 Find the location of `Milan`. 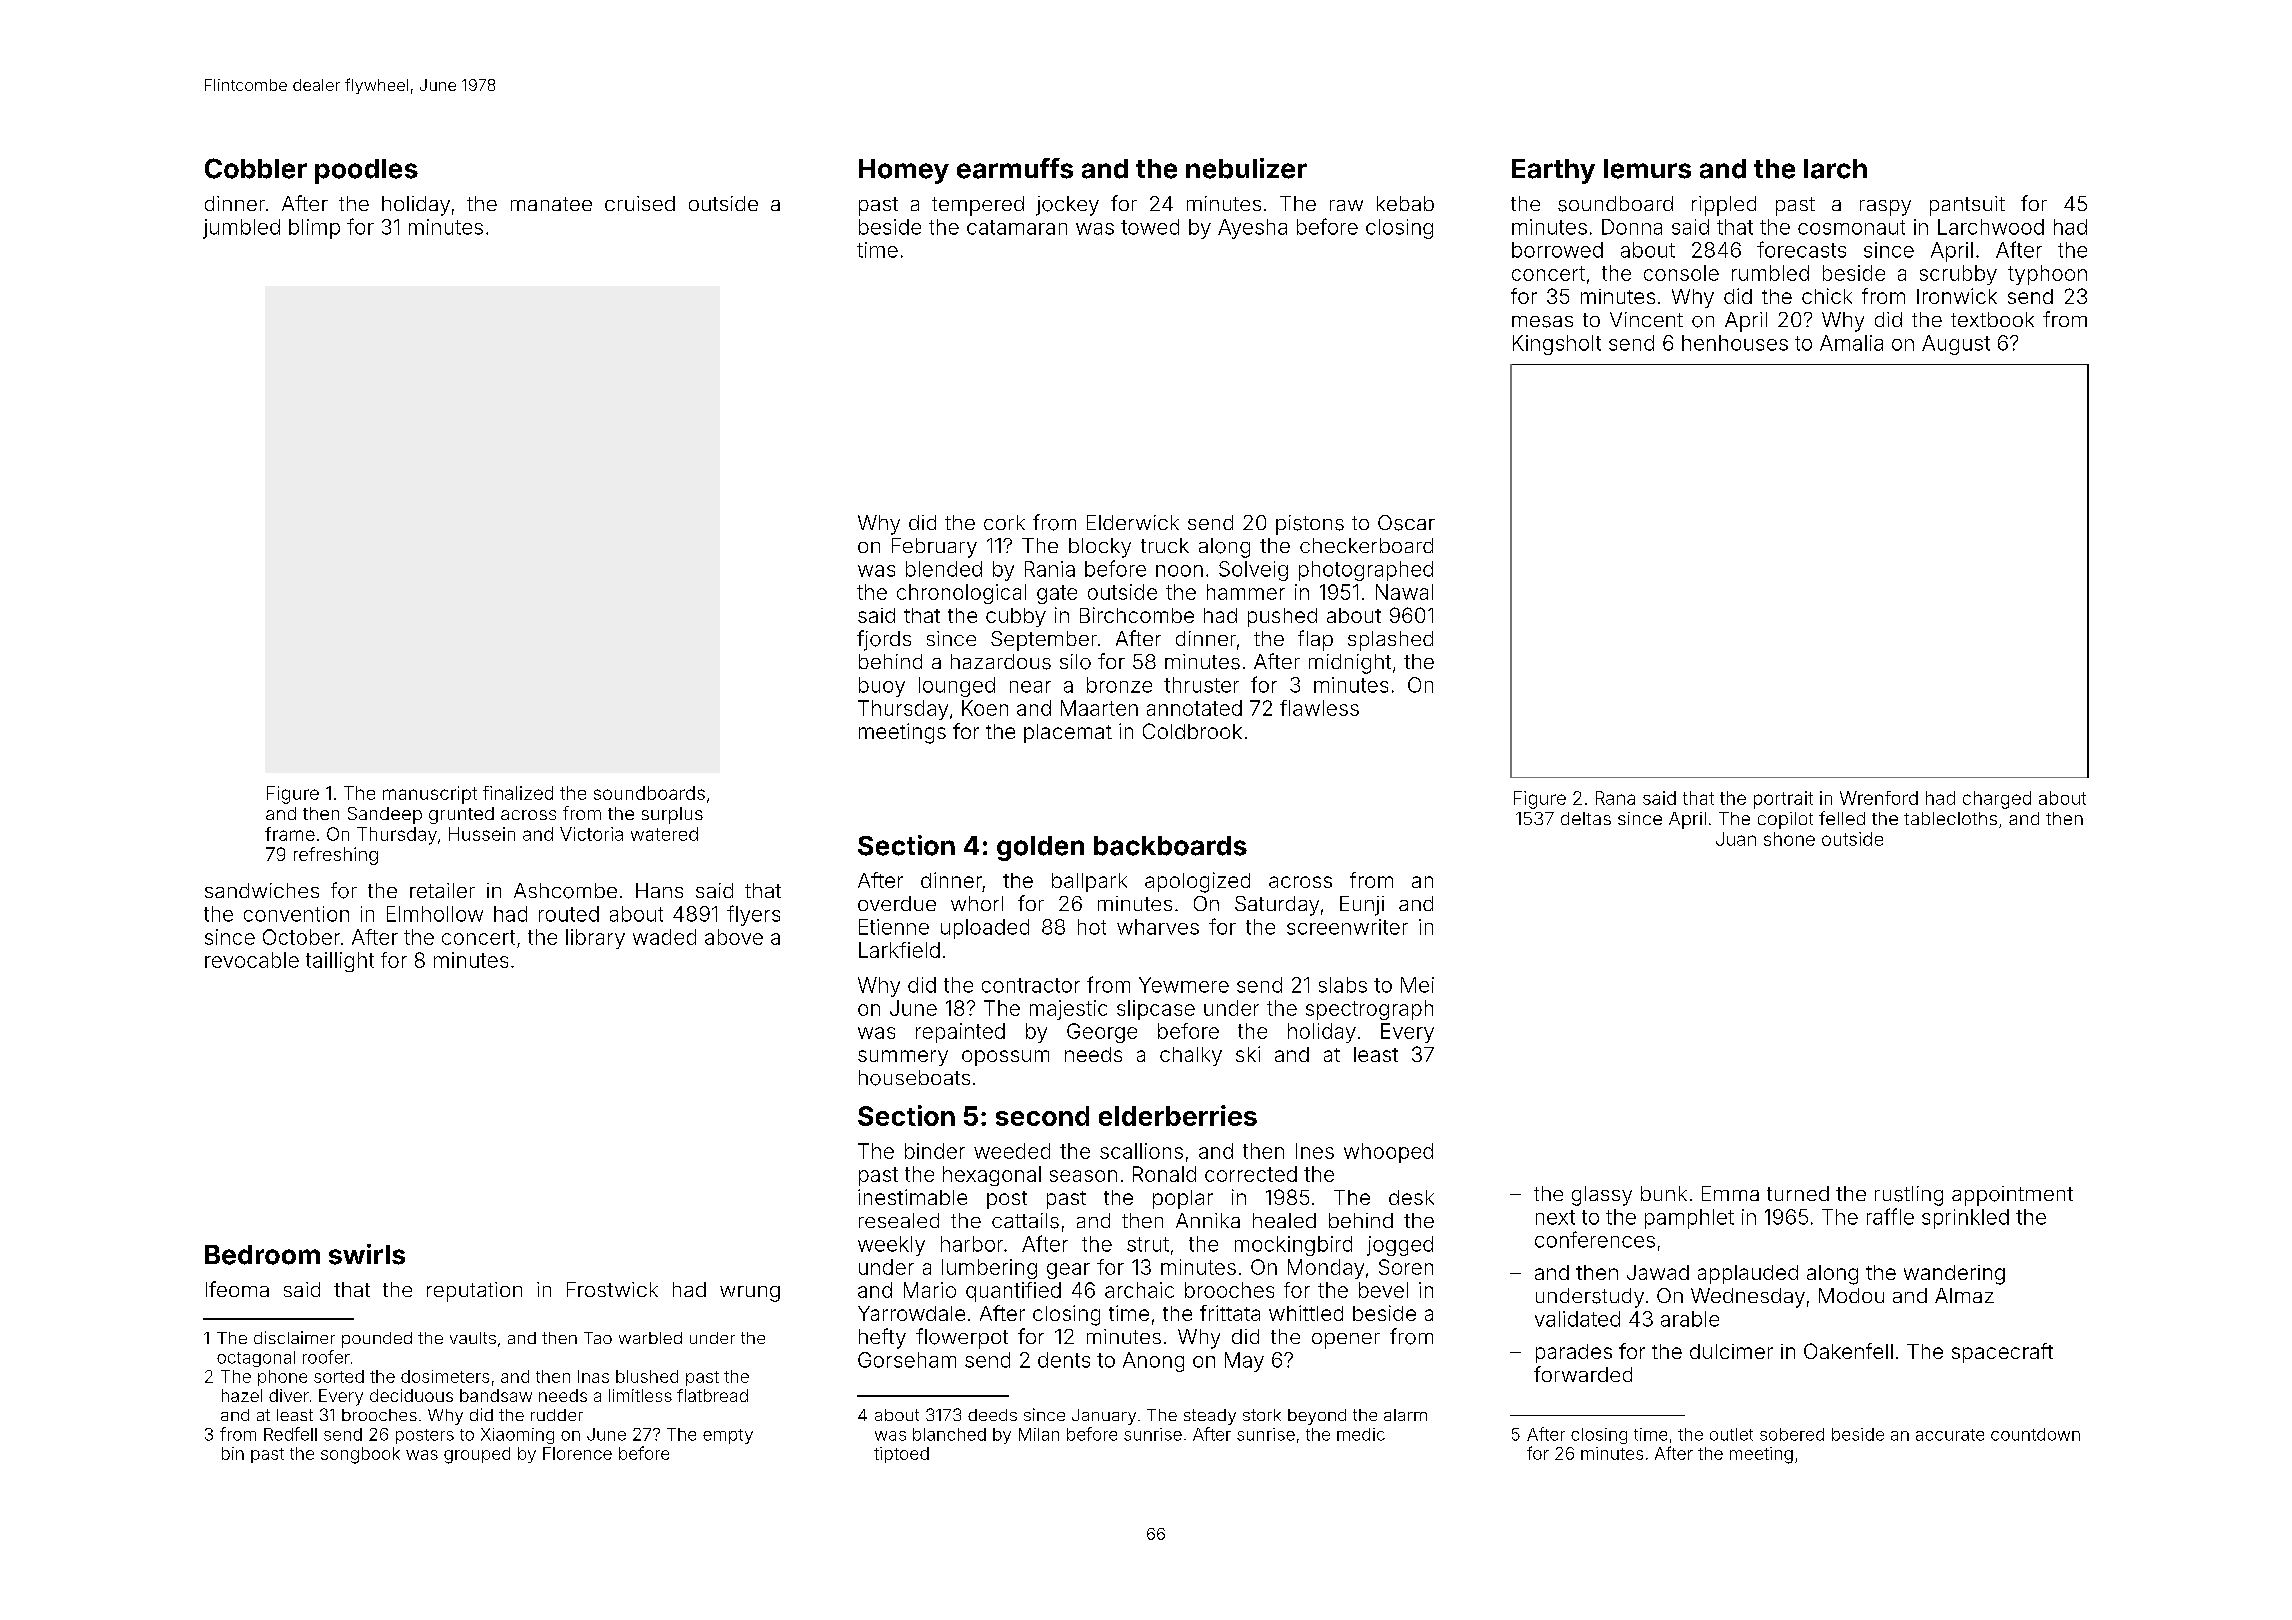

Milan is located at coordinates (1039, 1434).
